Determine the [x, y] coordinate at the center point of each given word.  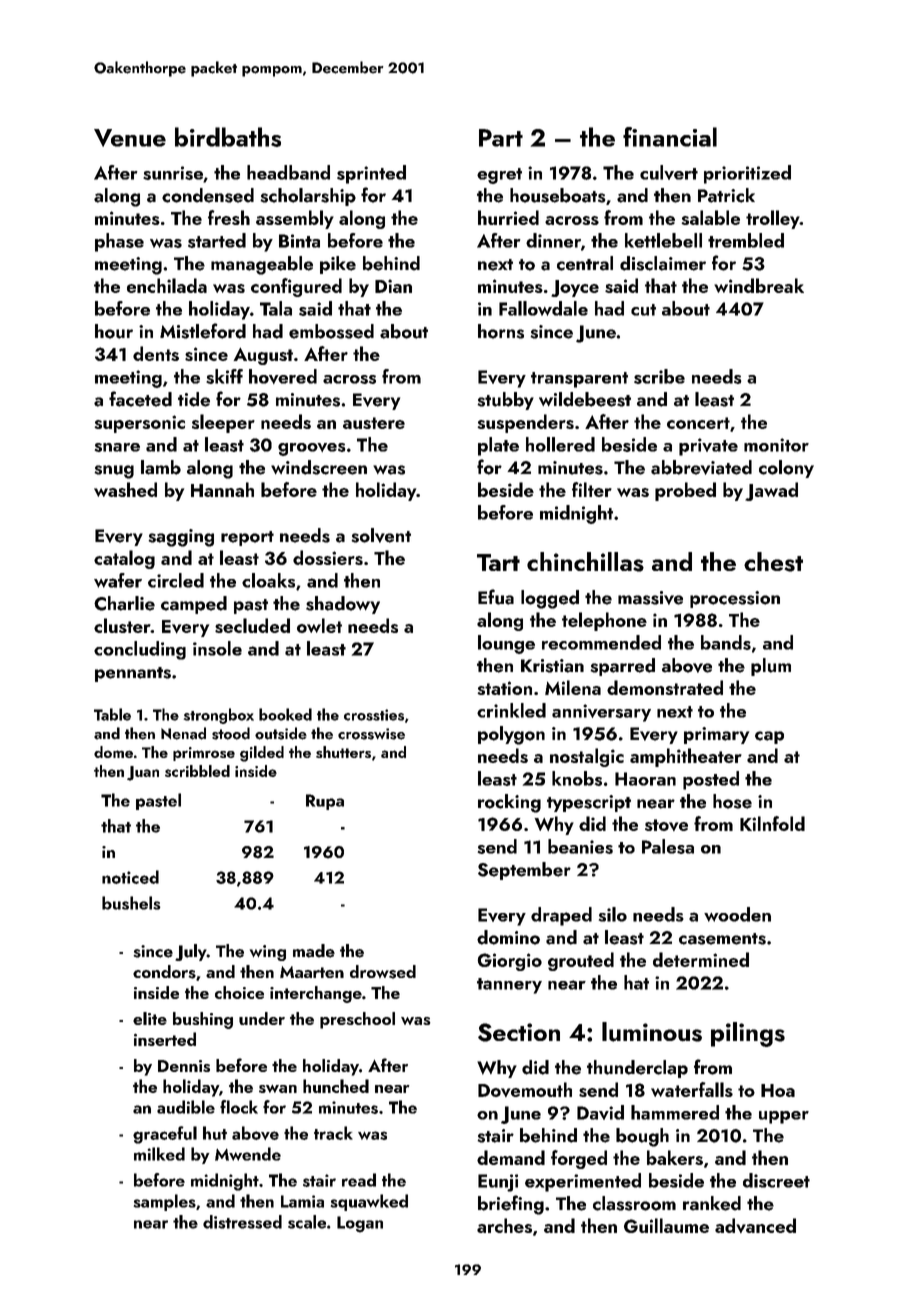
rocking [509, 803]
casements [722, 939]
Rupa [325, 802]
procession [735, 599]
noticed [130, 877]
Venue [130, 138]
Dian [393, 286]
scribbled [197, 771]
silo [613, 914]
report [247, 538]
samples [164, 1202]
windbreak [759, 285]
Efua [496, 597]
